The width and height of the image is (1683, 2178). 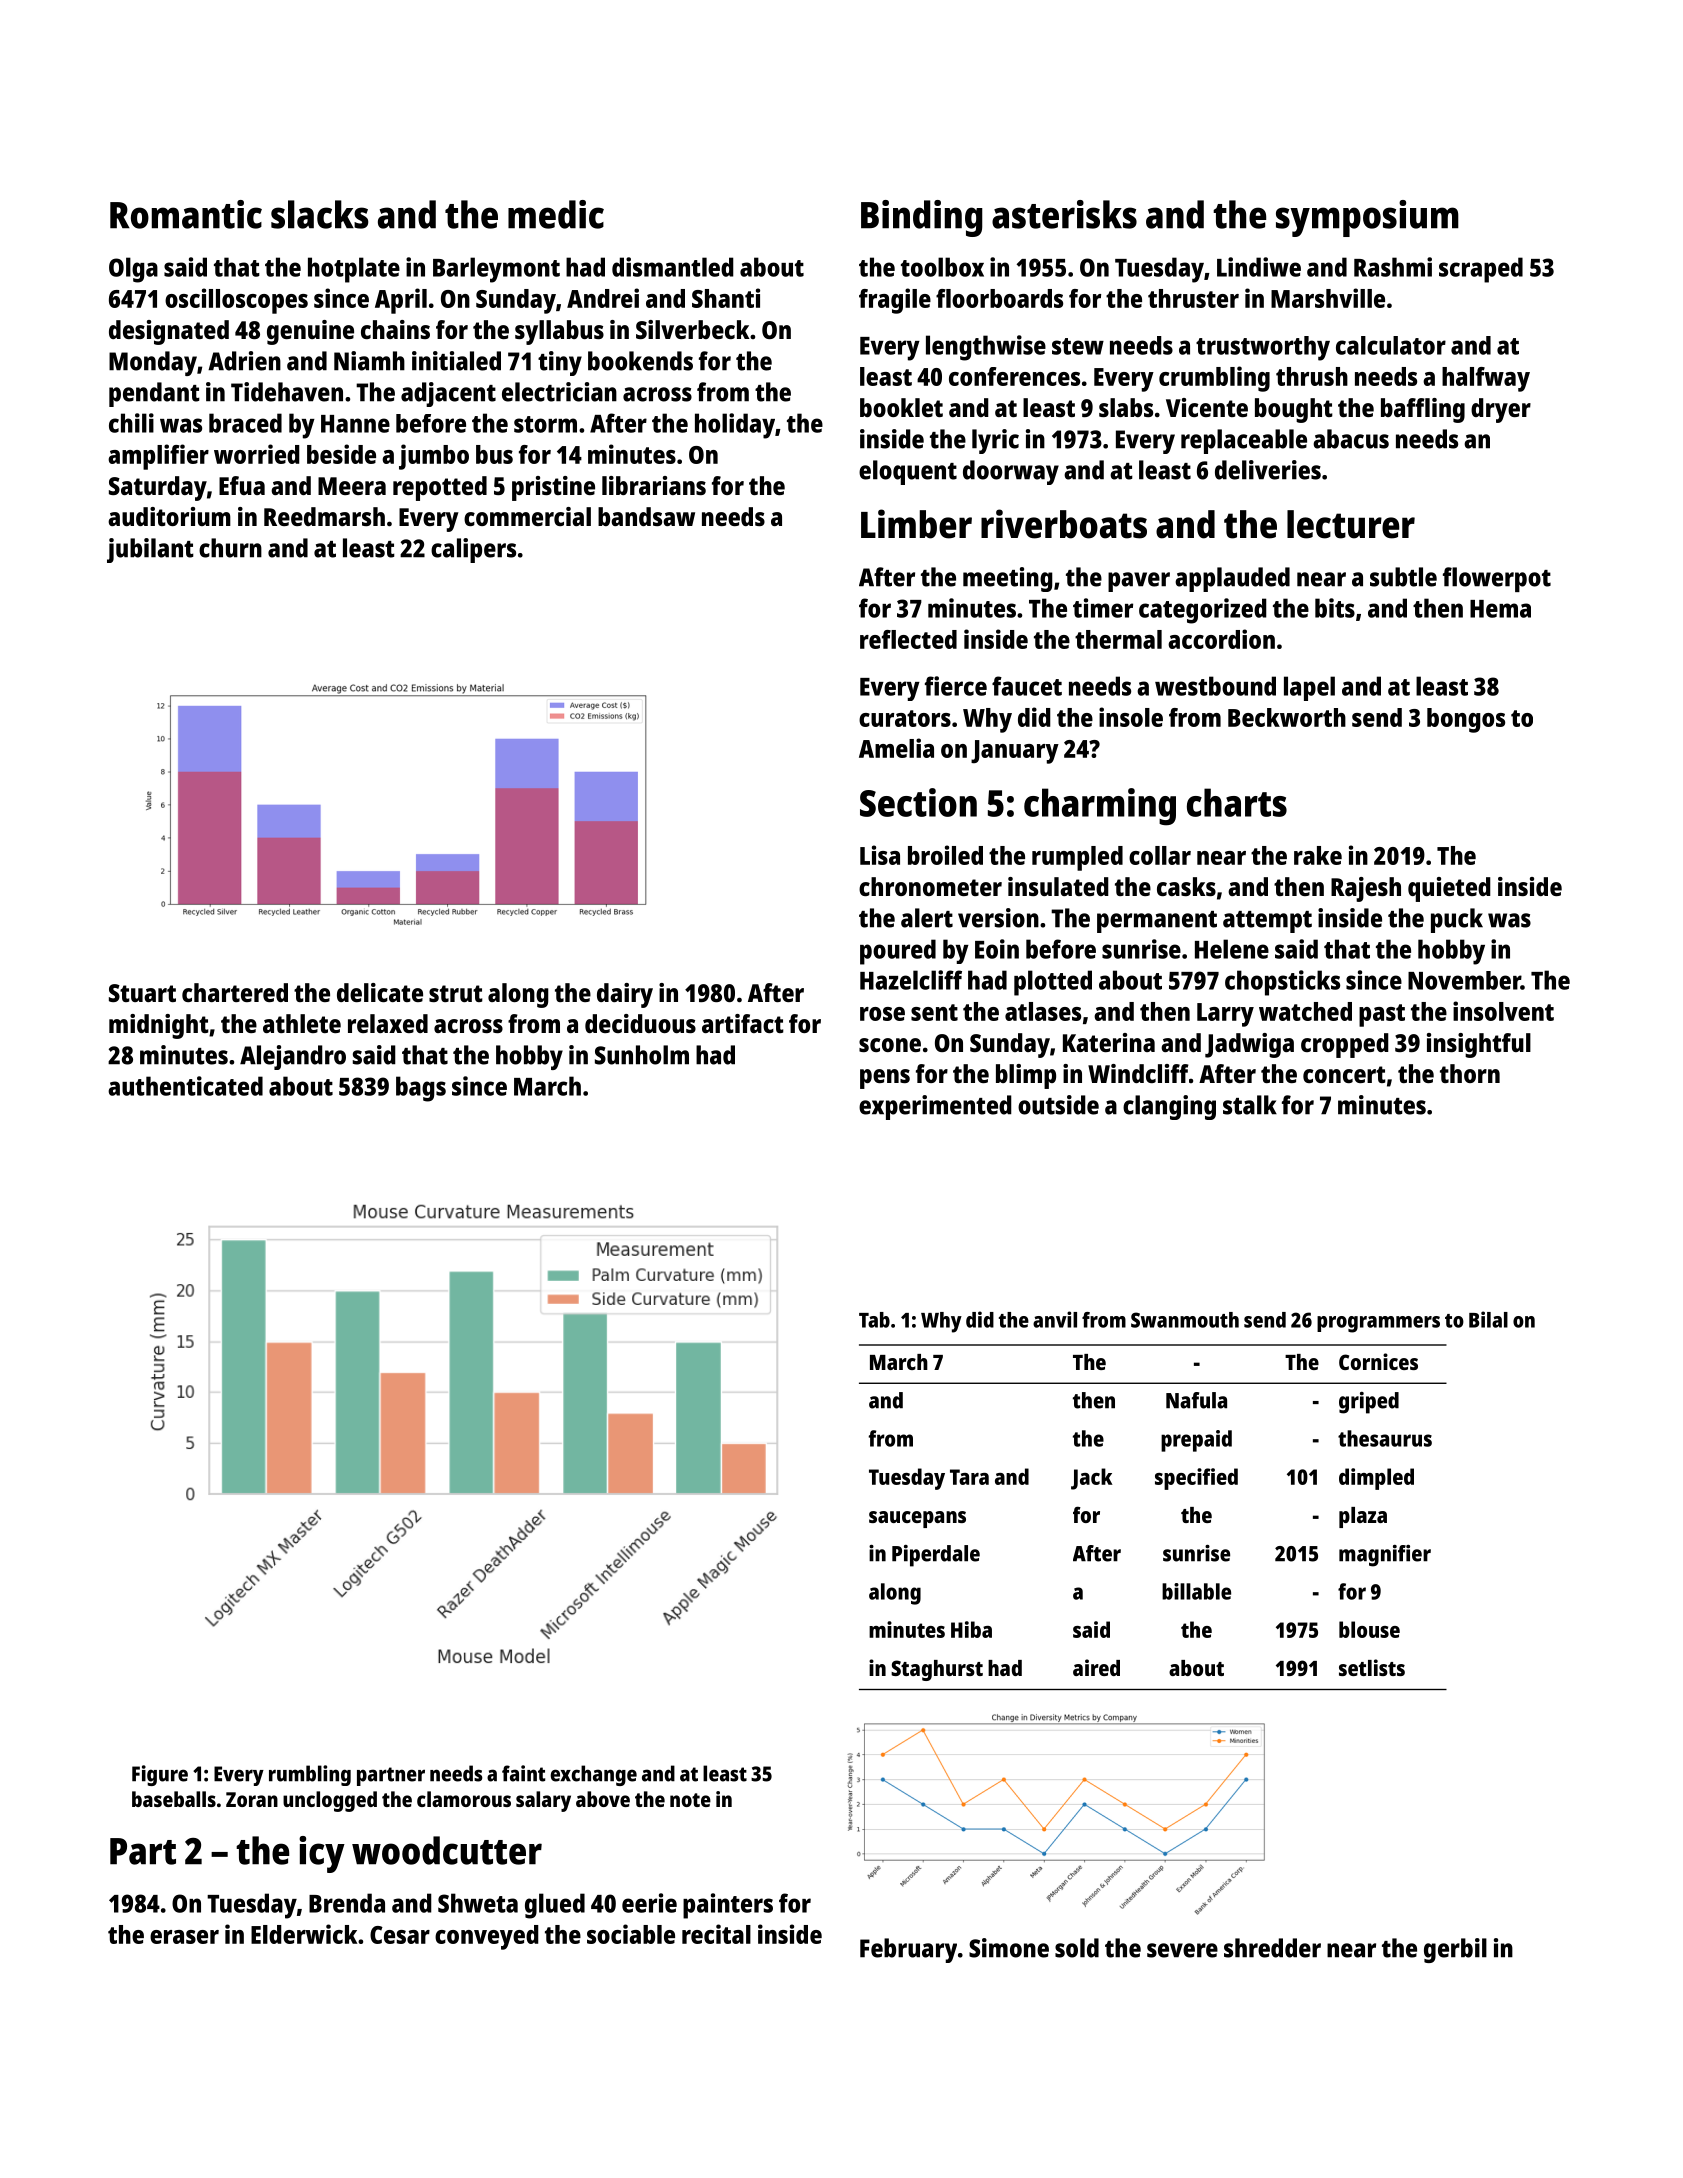 What do you see at coordinates (1449, 889) in the image?
I see `quieted` at bounding box center [1449, 889].
